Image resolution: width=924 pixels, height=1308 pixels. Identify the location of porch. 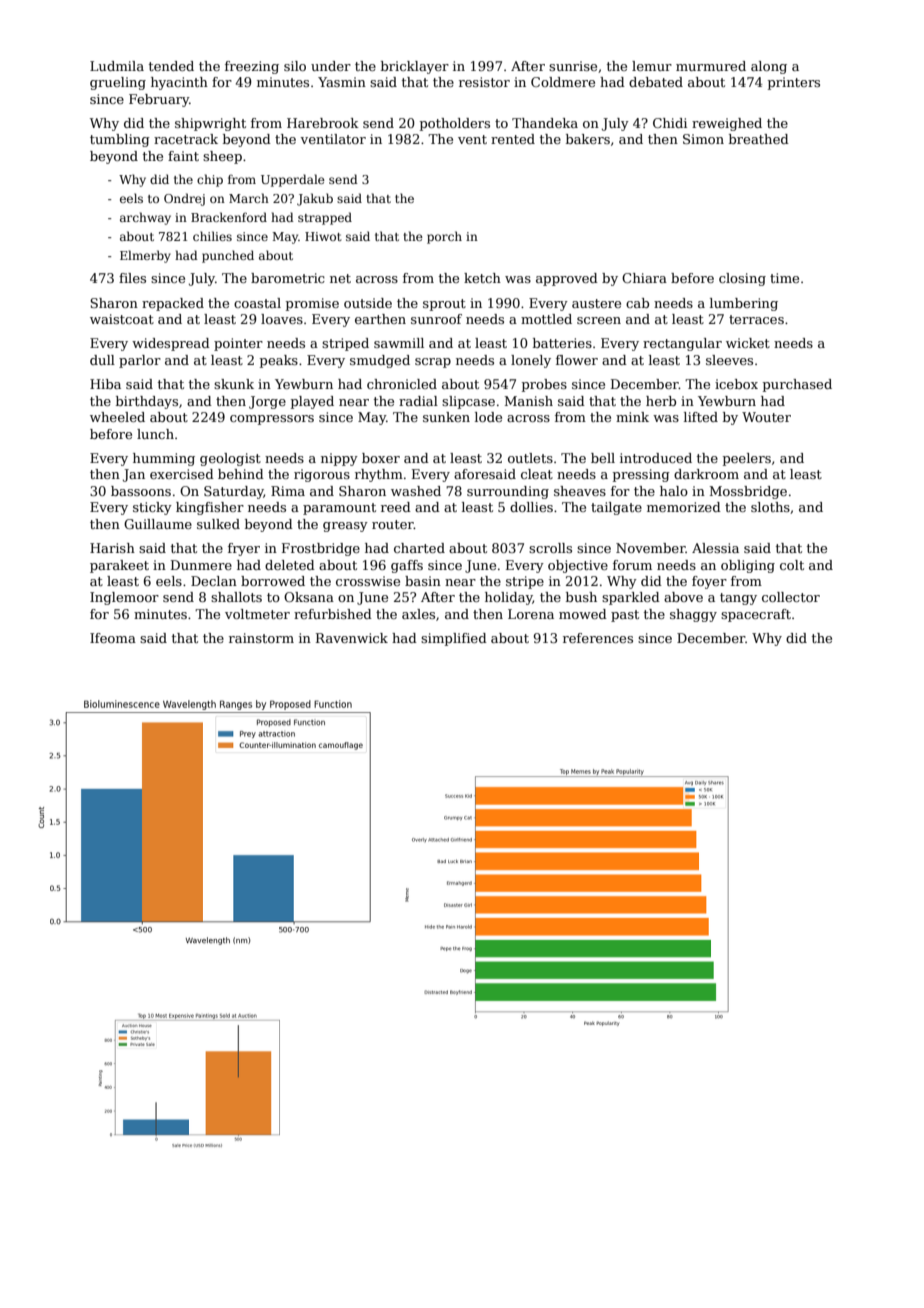
(444, 237).
